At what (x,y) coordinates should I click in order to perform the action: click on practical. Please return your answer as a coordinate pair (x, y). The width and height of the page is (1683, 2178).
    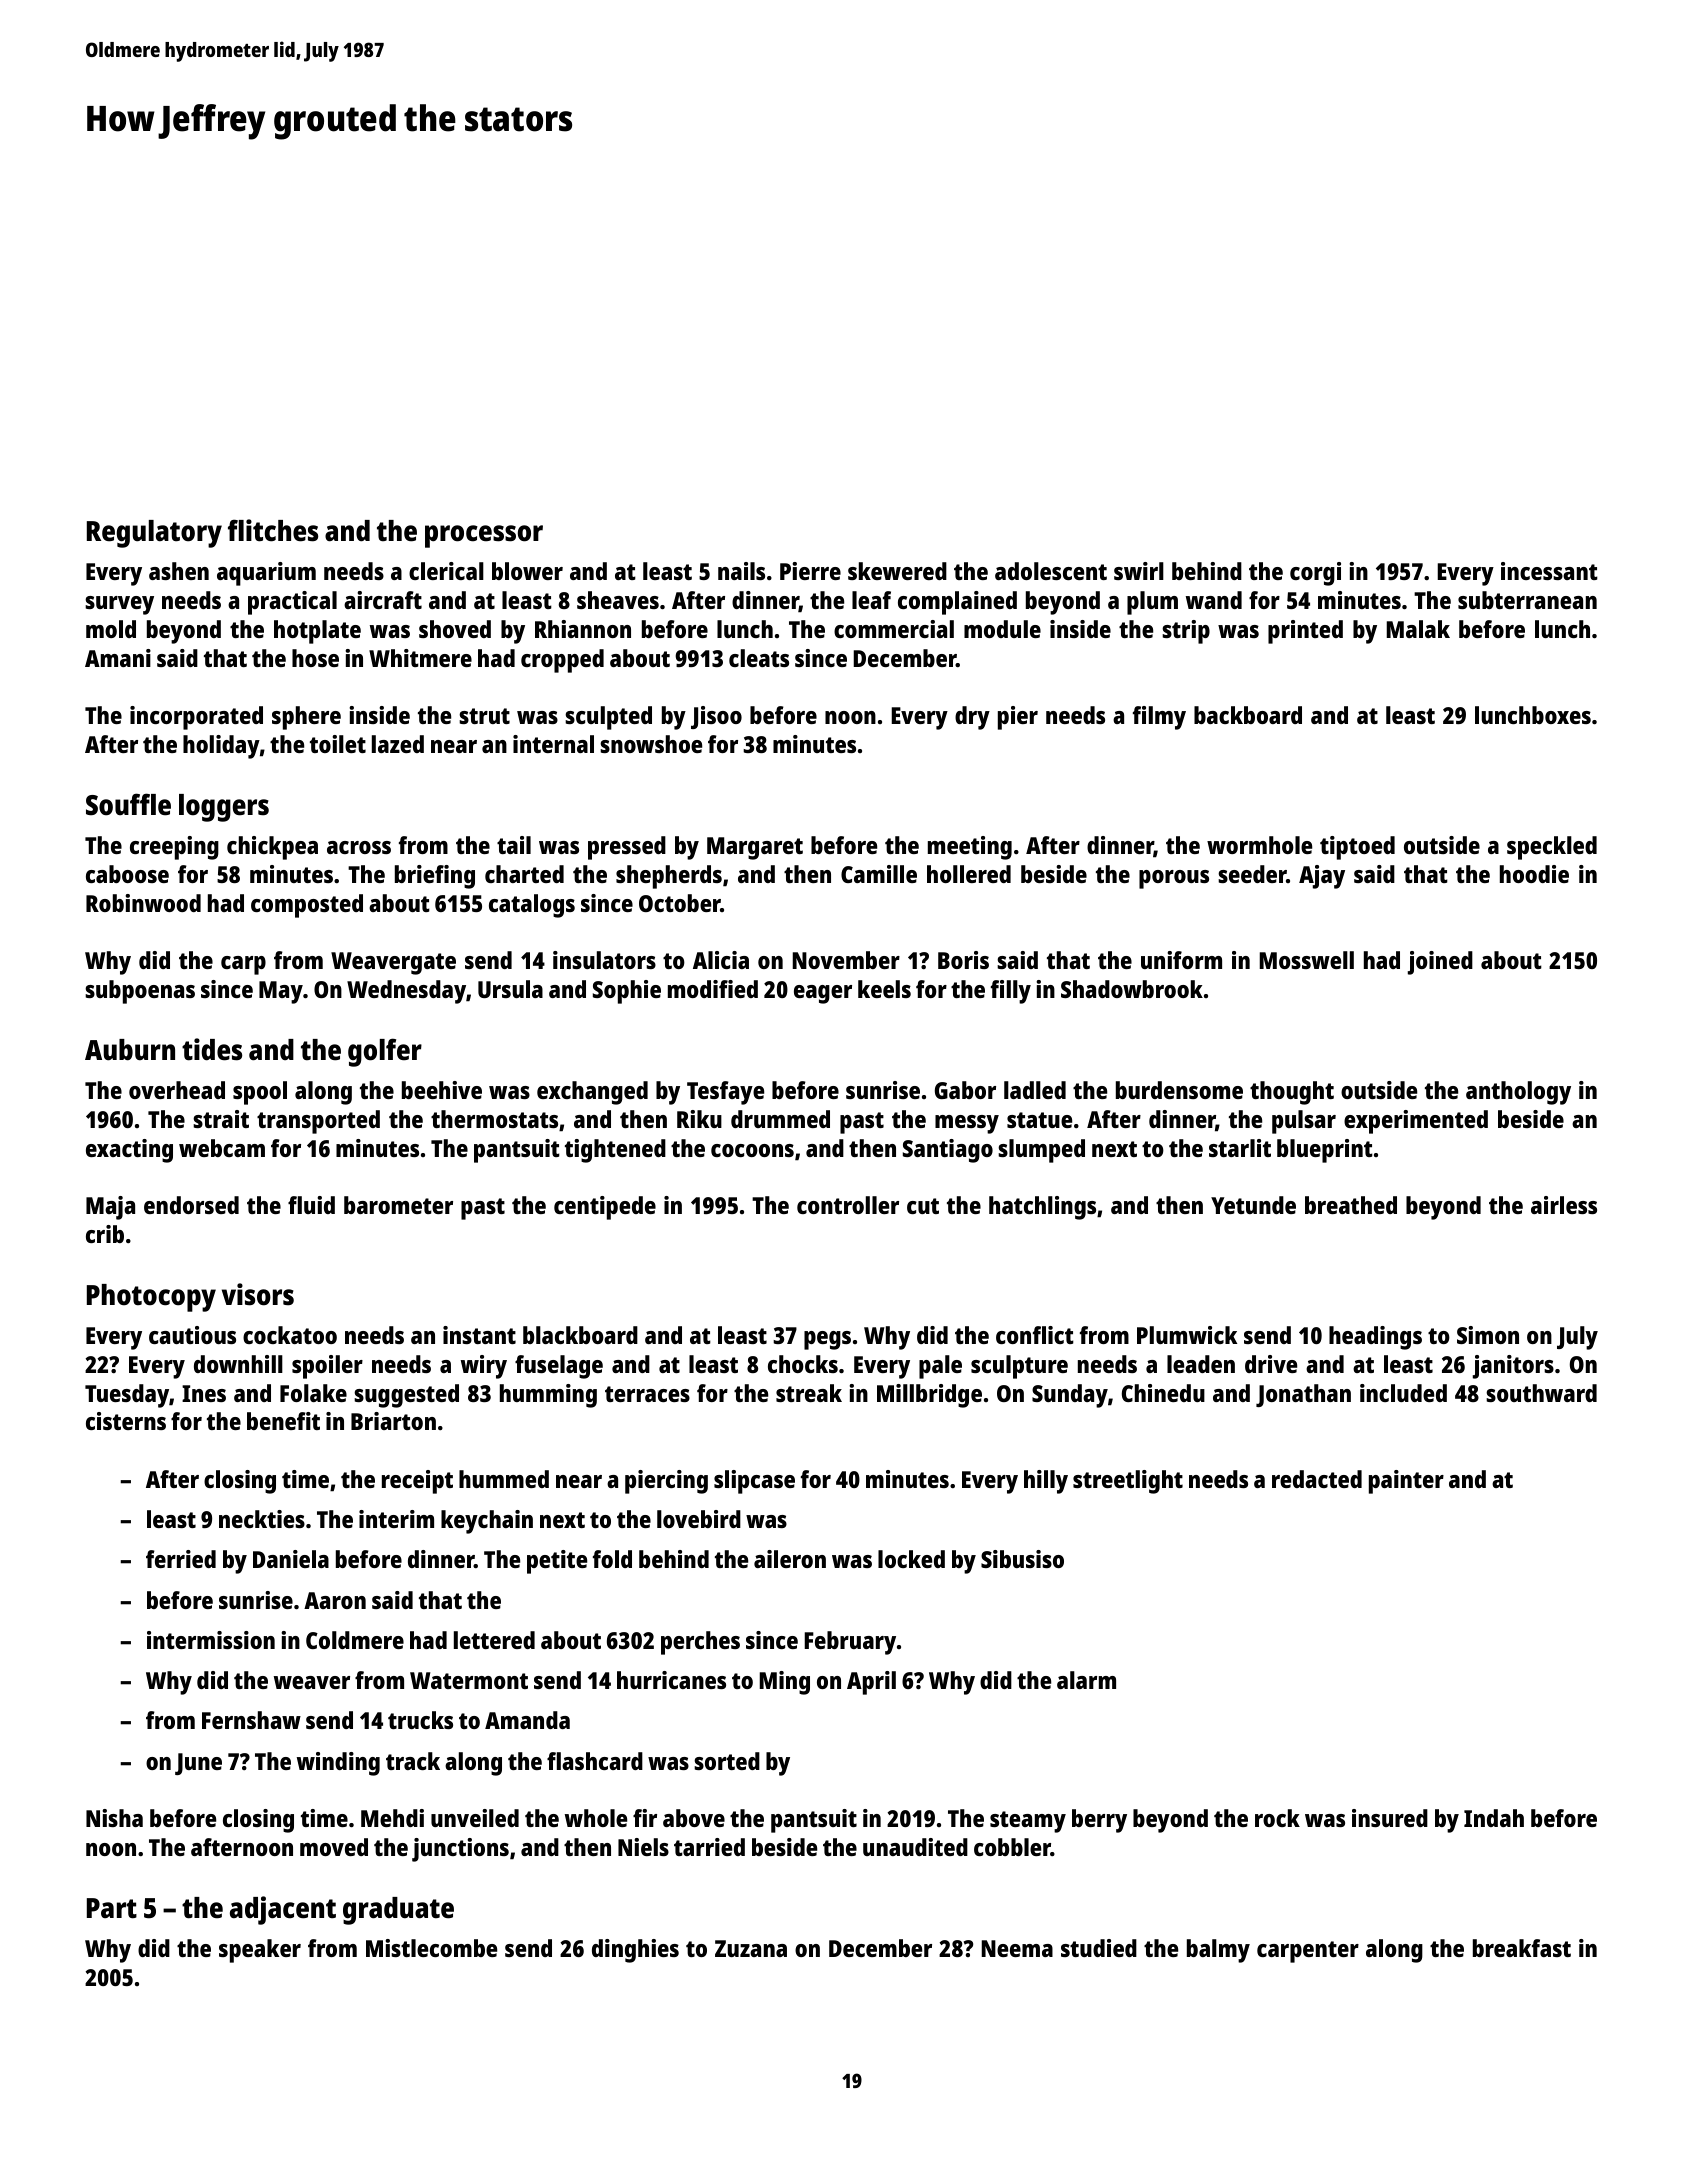
    Looking at the image, I should click on (292, 603).
